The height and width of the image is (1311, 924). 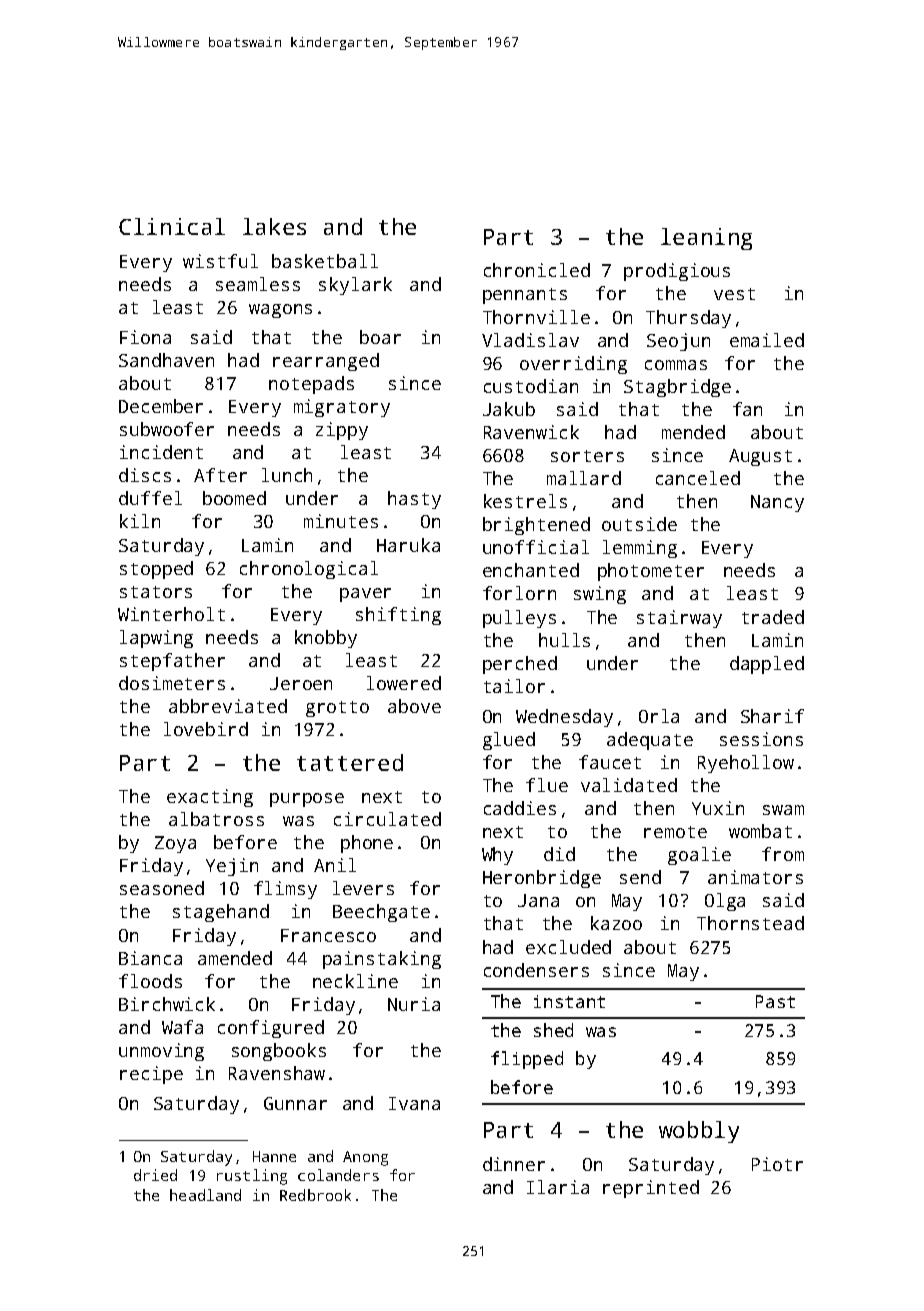 What do you see at coordinates (145, 337) in the image?
I see `Fiona` at bounding box center [145, 337].
